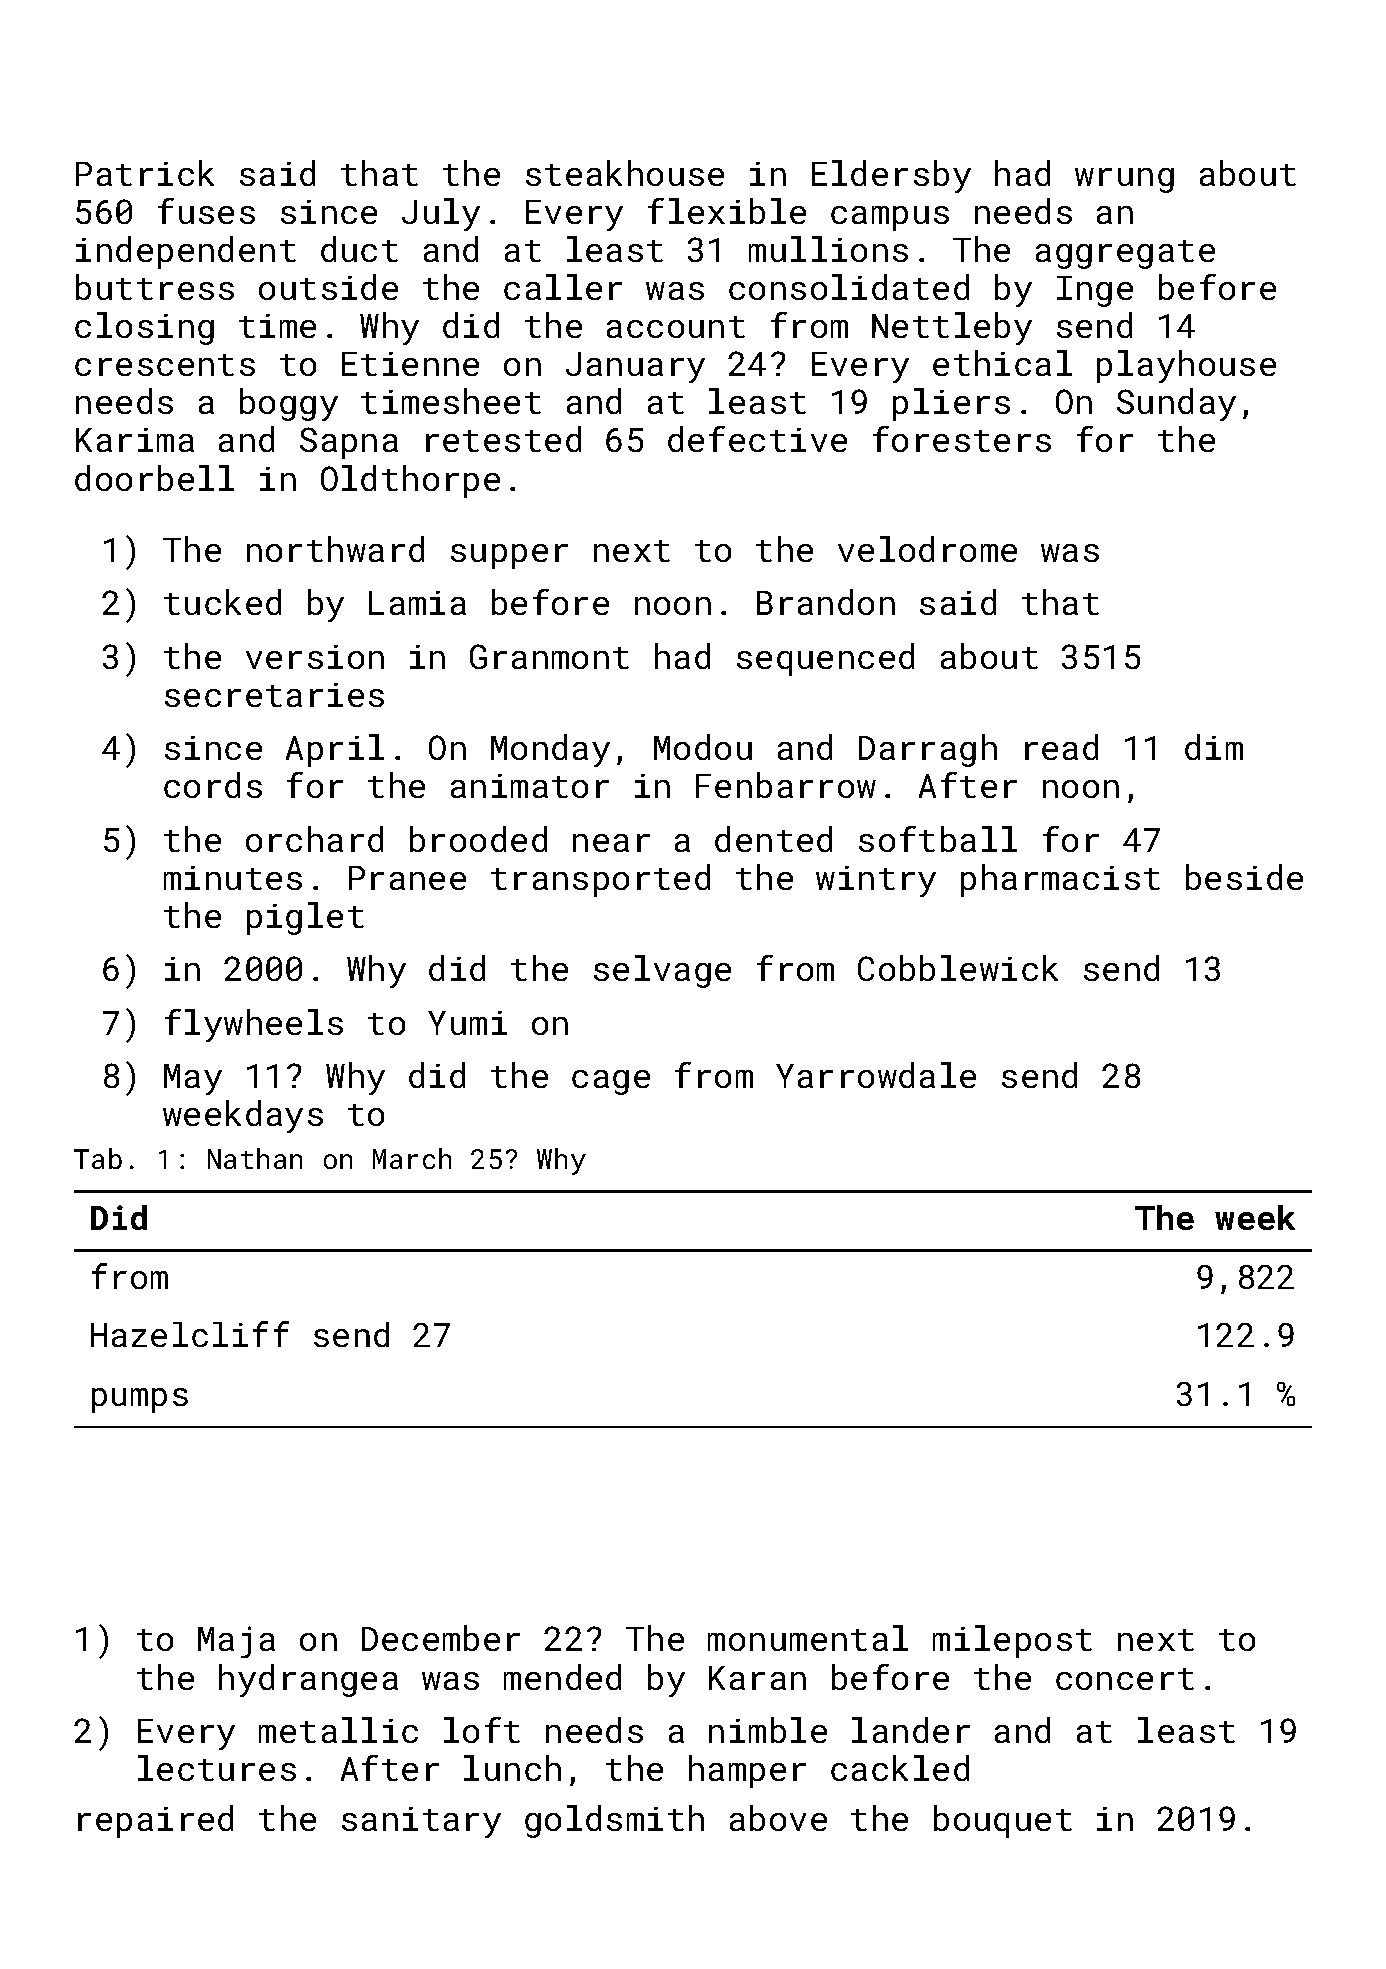 Image resolution: width=1386 pixels, height=1969 pixels. What do you see at coordinates (550, 750) in the document?
I see `Monday` at bounding box center [550, 750].
